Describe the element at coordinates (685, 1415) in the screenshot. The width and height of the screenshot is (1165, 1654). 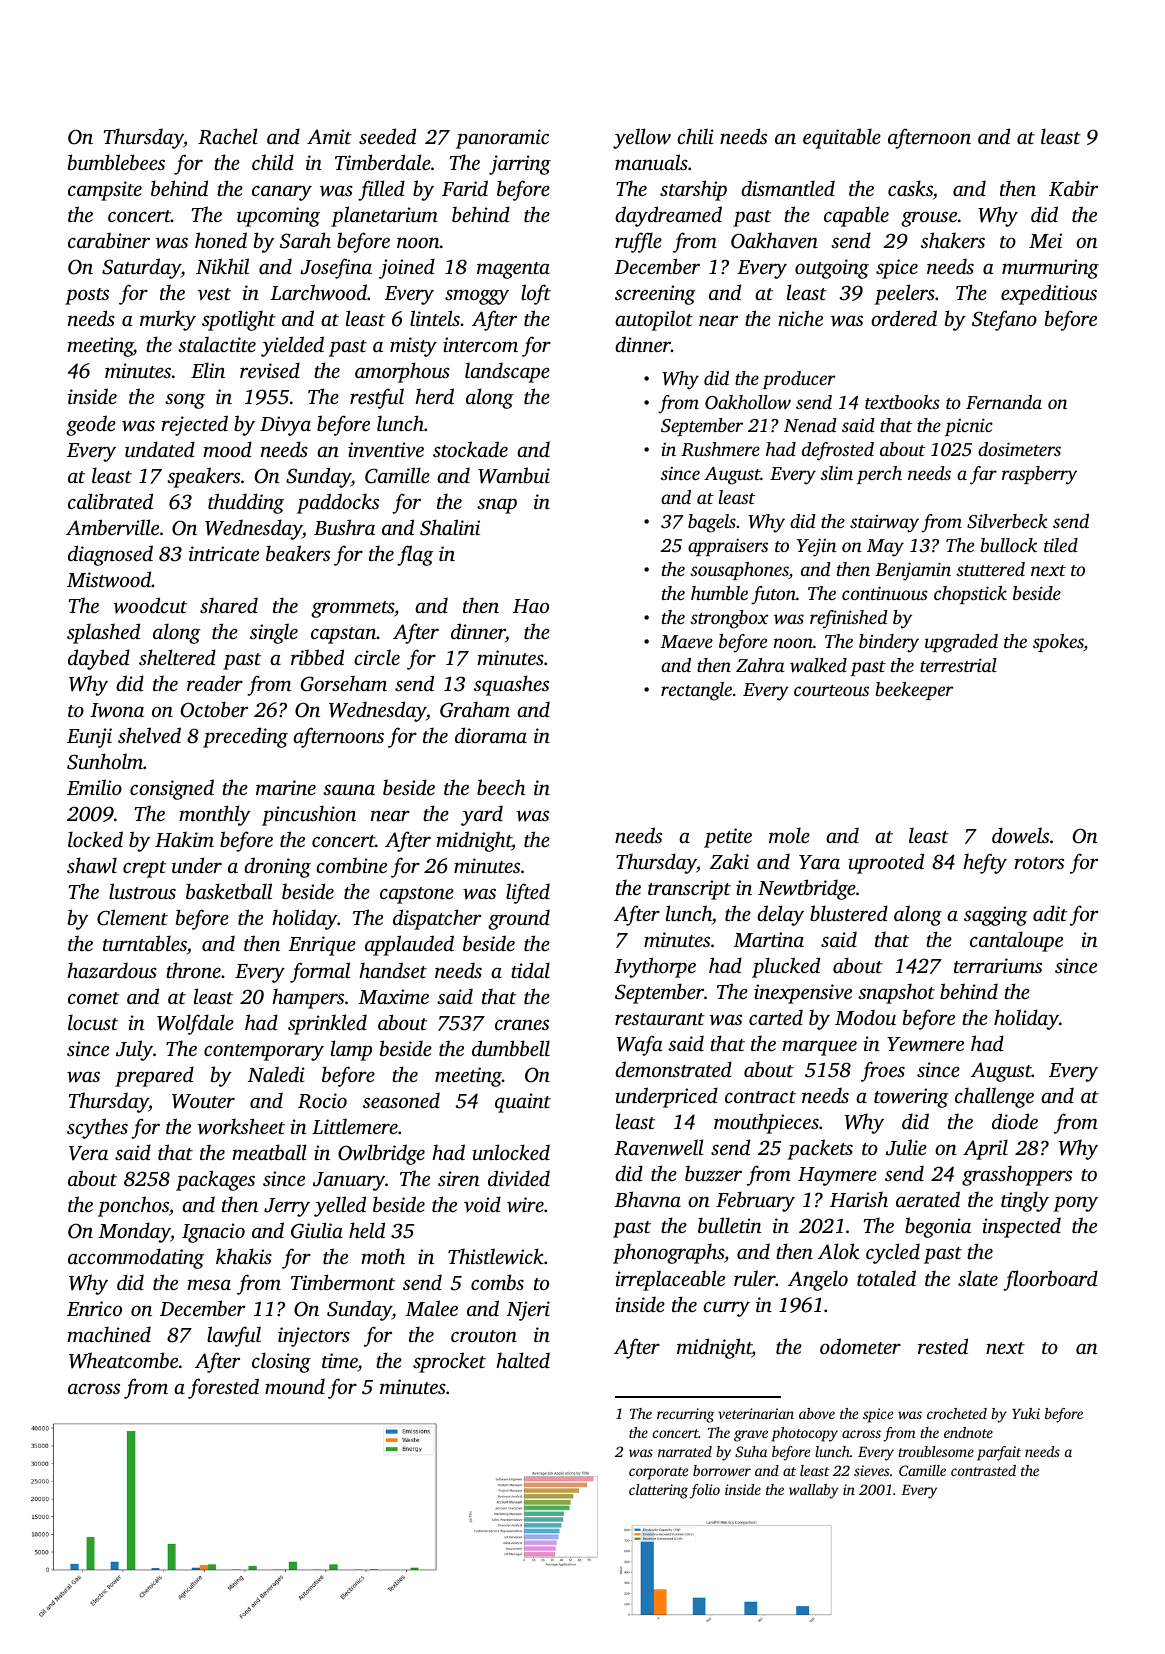
I see `recurring` at that location.
